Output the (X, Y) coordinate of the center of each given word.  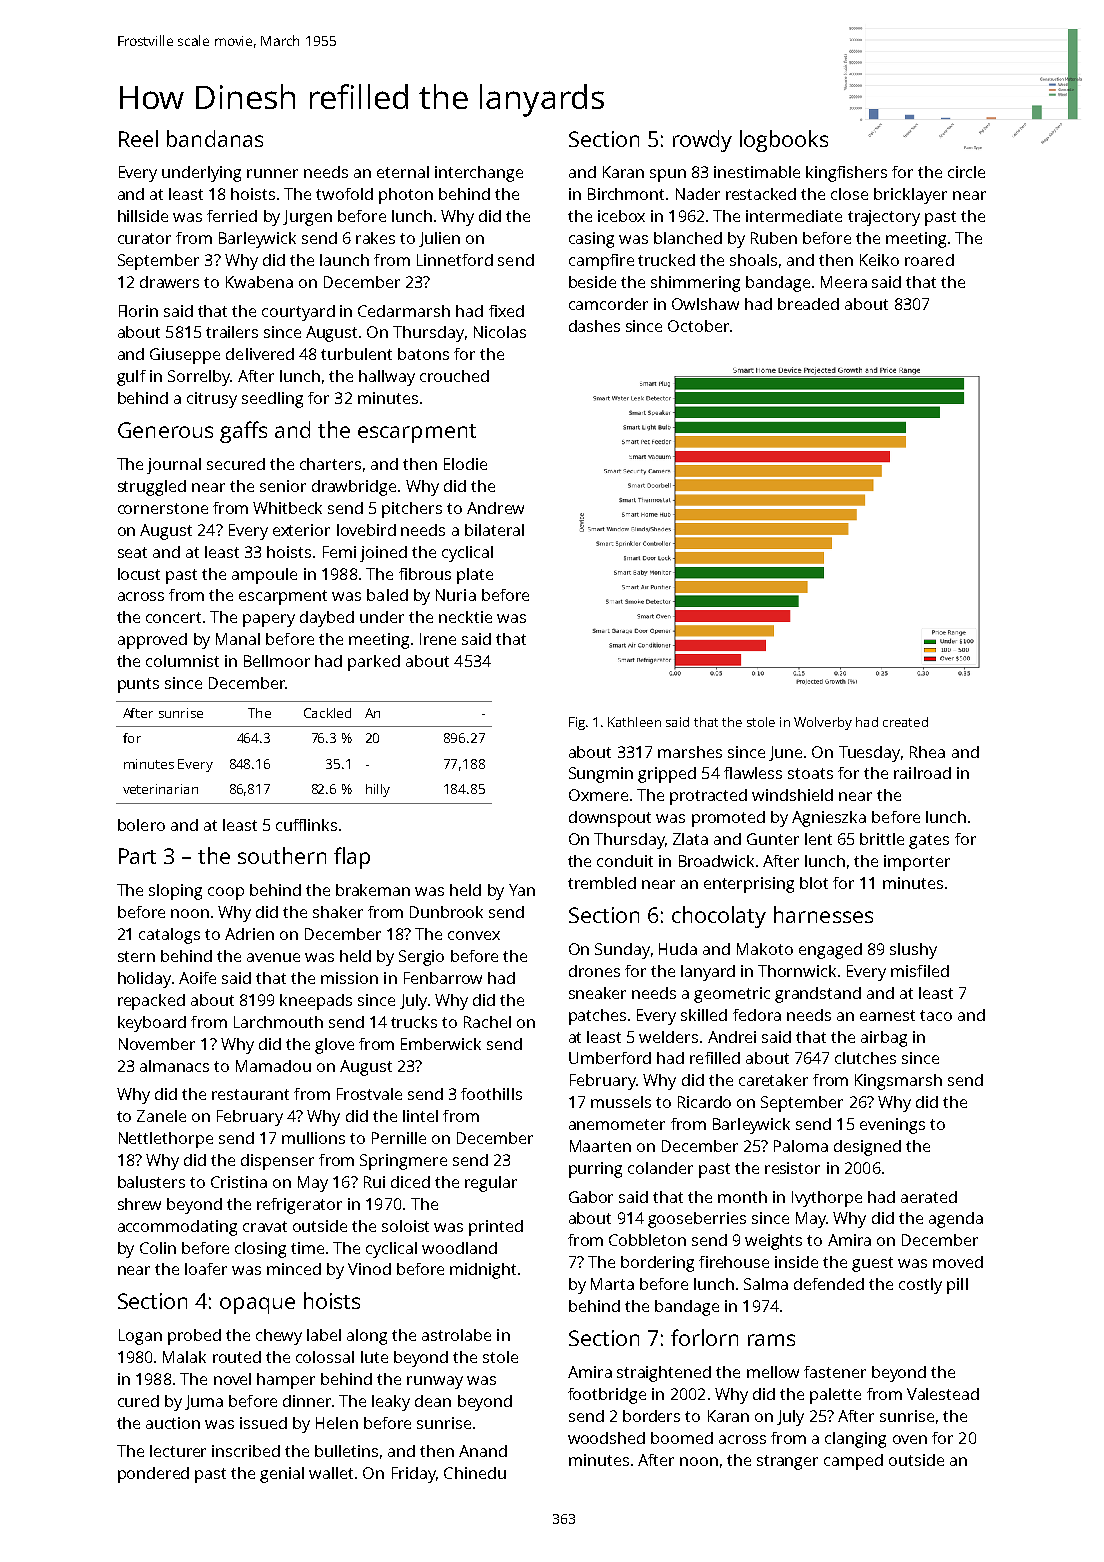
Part (137, 856)
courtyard (298, 313)
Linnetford (455, 260)
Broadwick (716, 861)
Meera (844, 282)
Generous (165, 430)
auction (173, 1423)
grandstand (818, 995)
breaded (808, 304)
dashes (594, 326)
